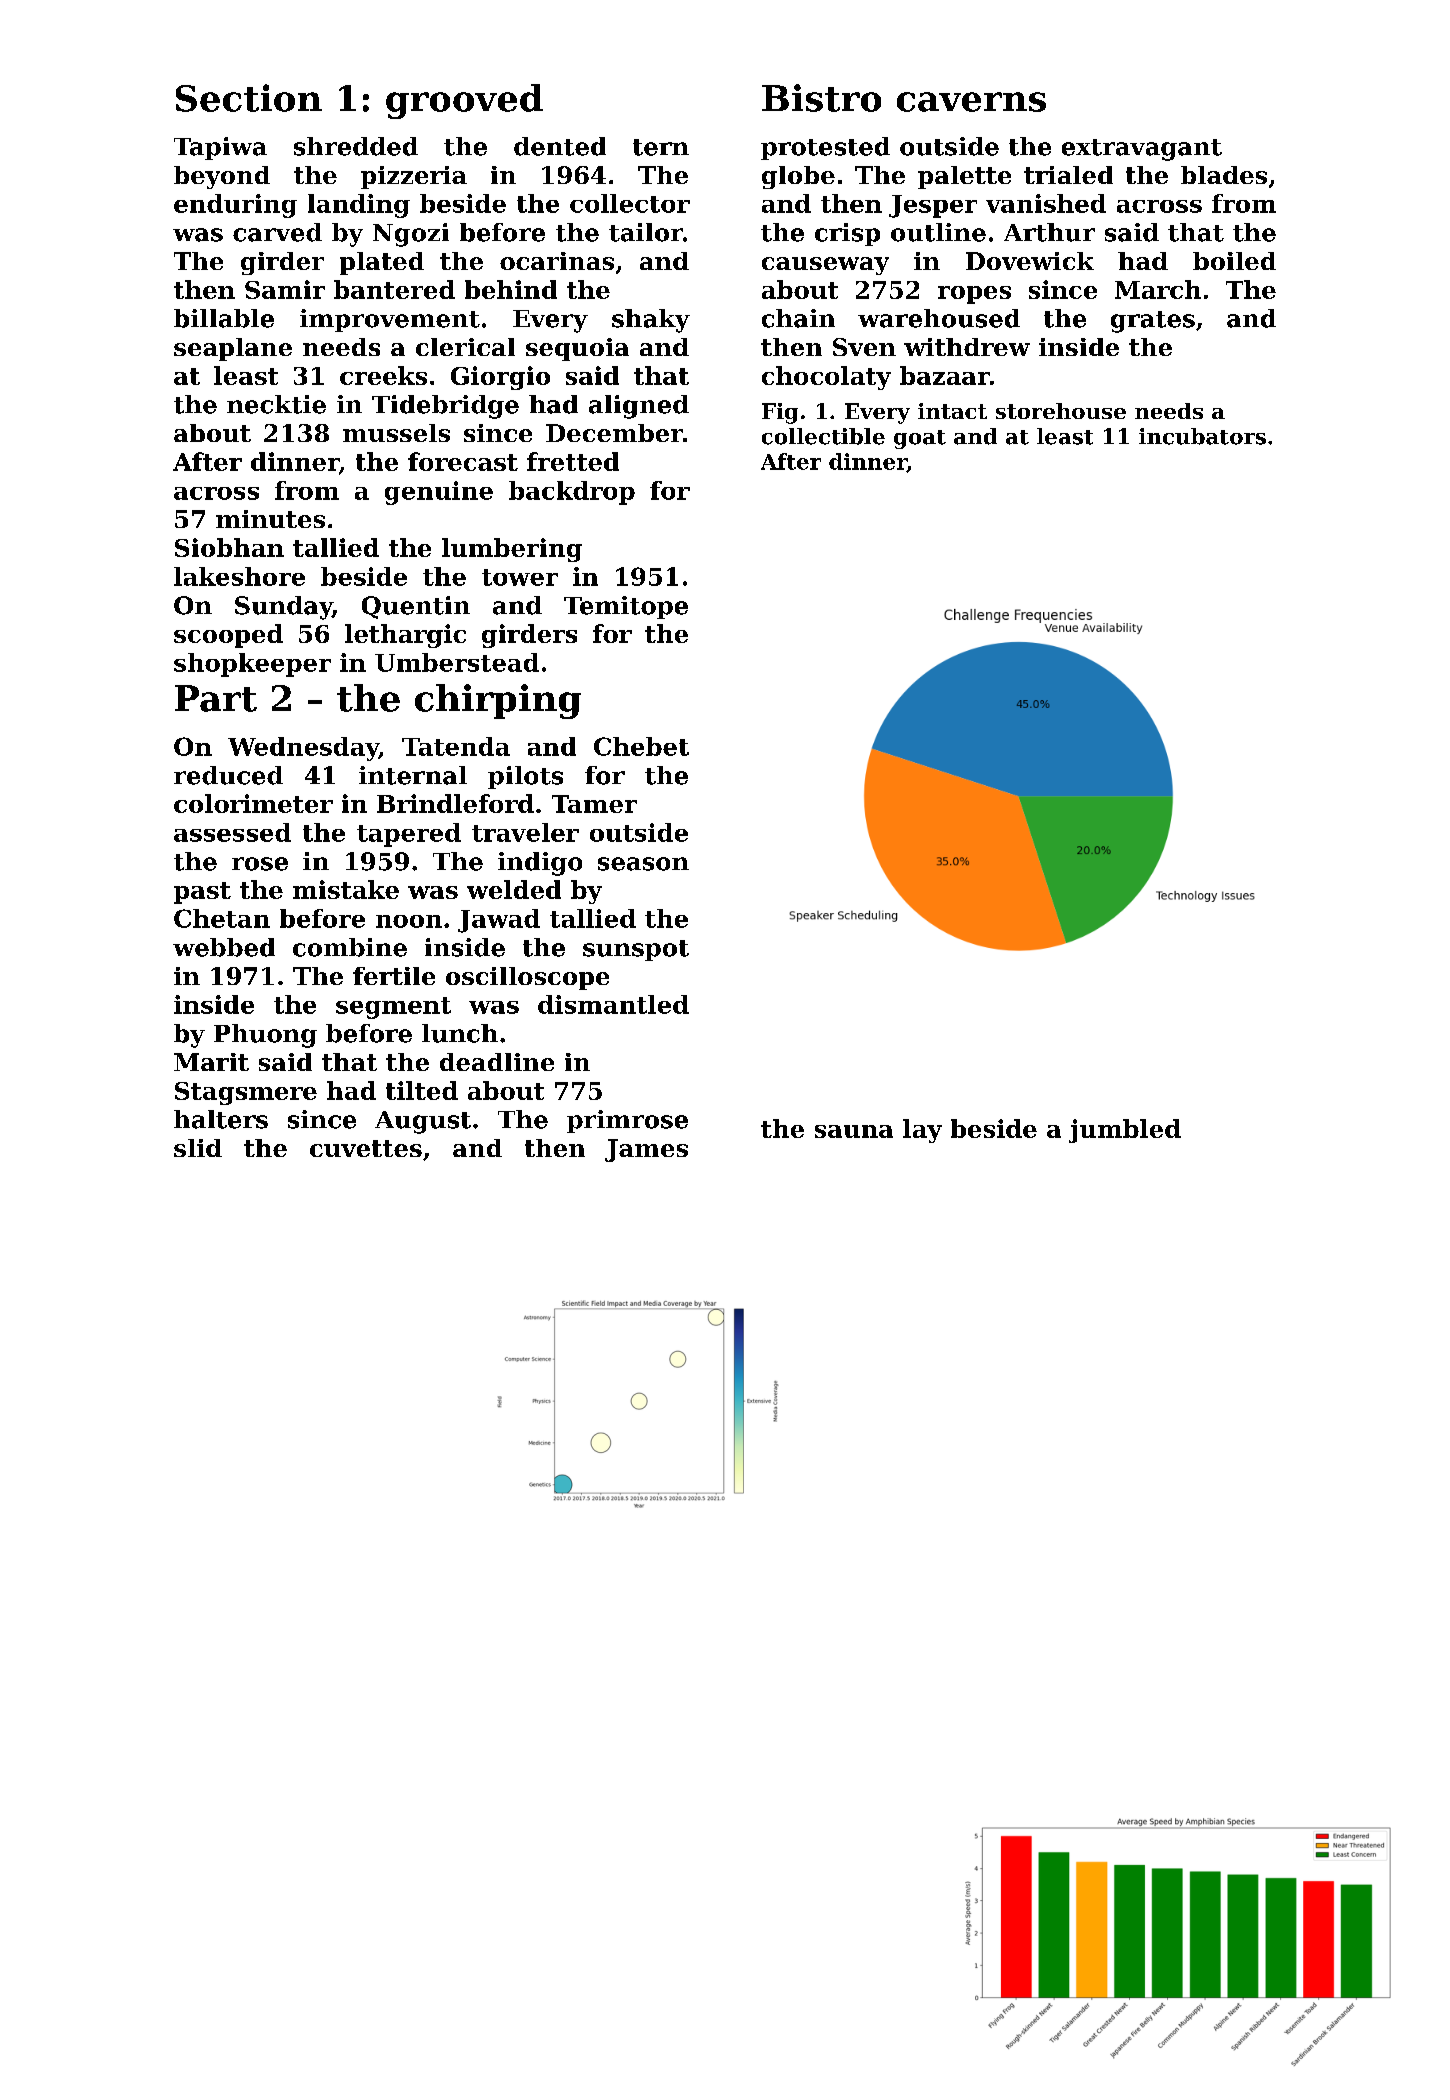 This screenshot has width=1450, height=2100. Describe the element at coordinates (464, 101) in the screenshot. I see `grooved` at that location.
